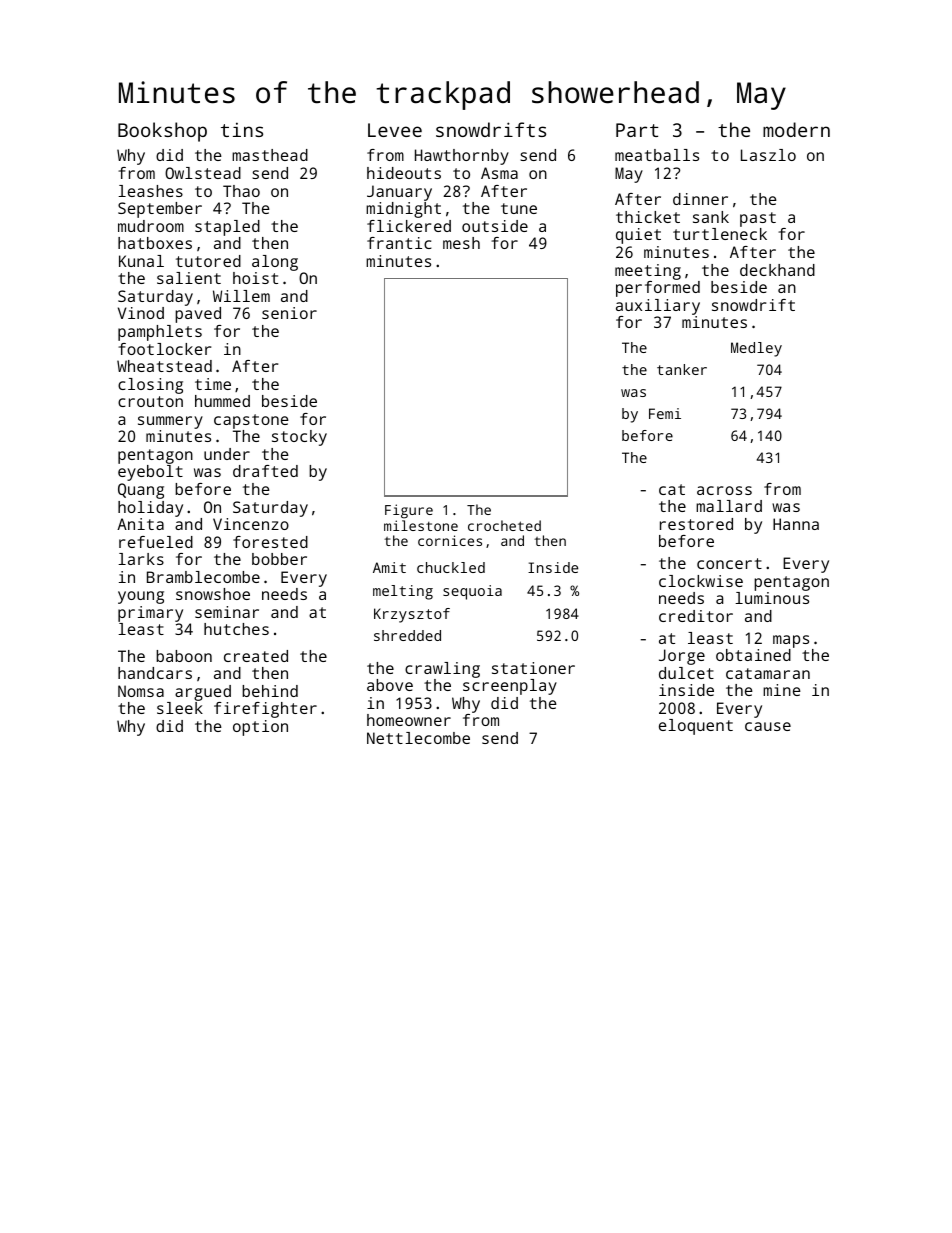 This screenshot has height=1233, width=952. Describe the element at coordinates (289, 313) in the screenshot. I see `senior` at that location.
